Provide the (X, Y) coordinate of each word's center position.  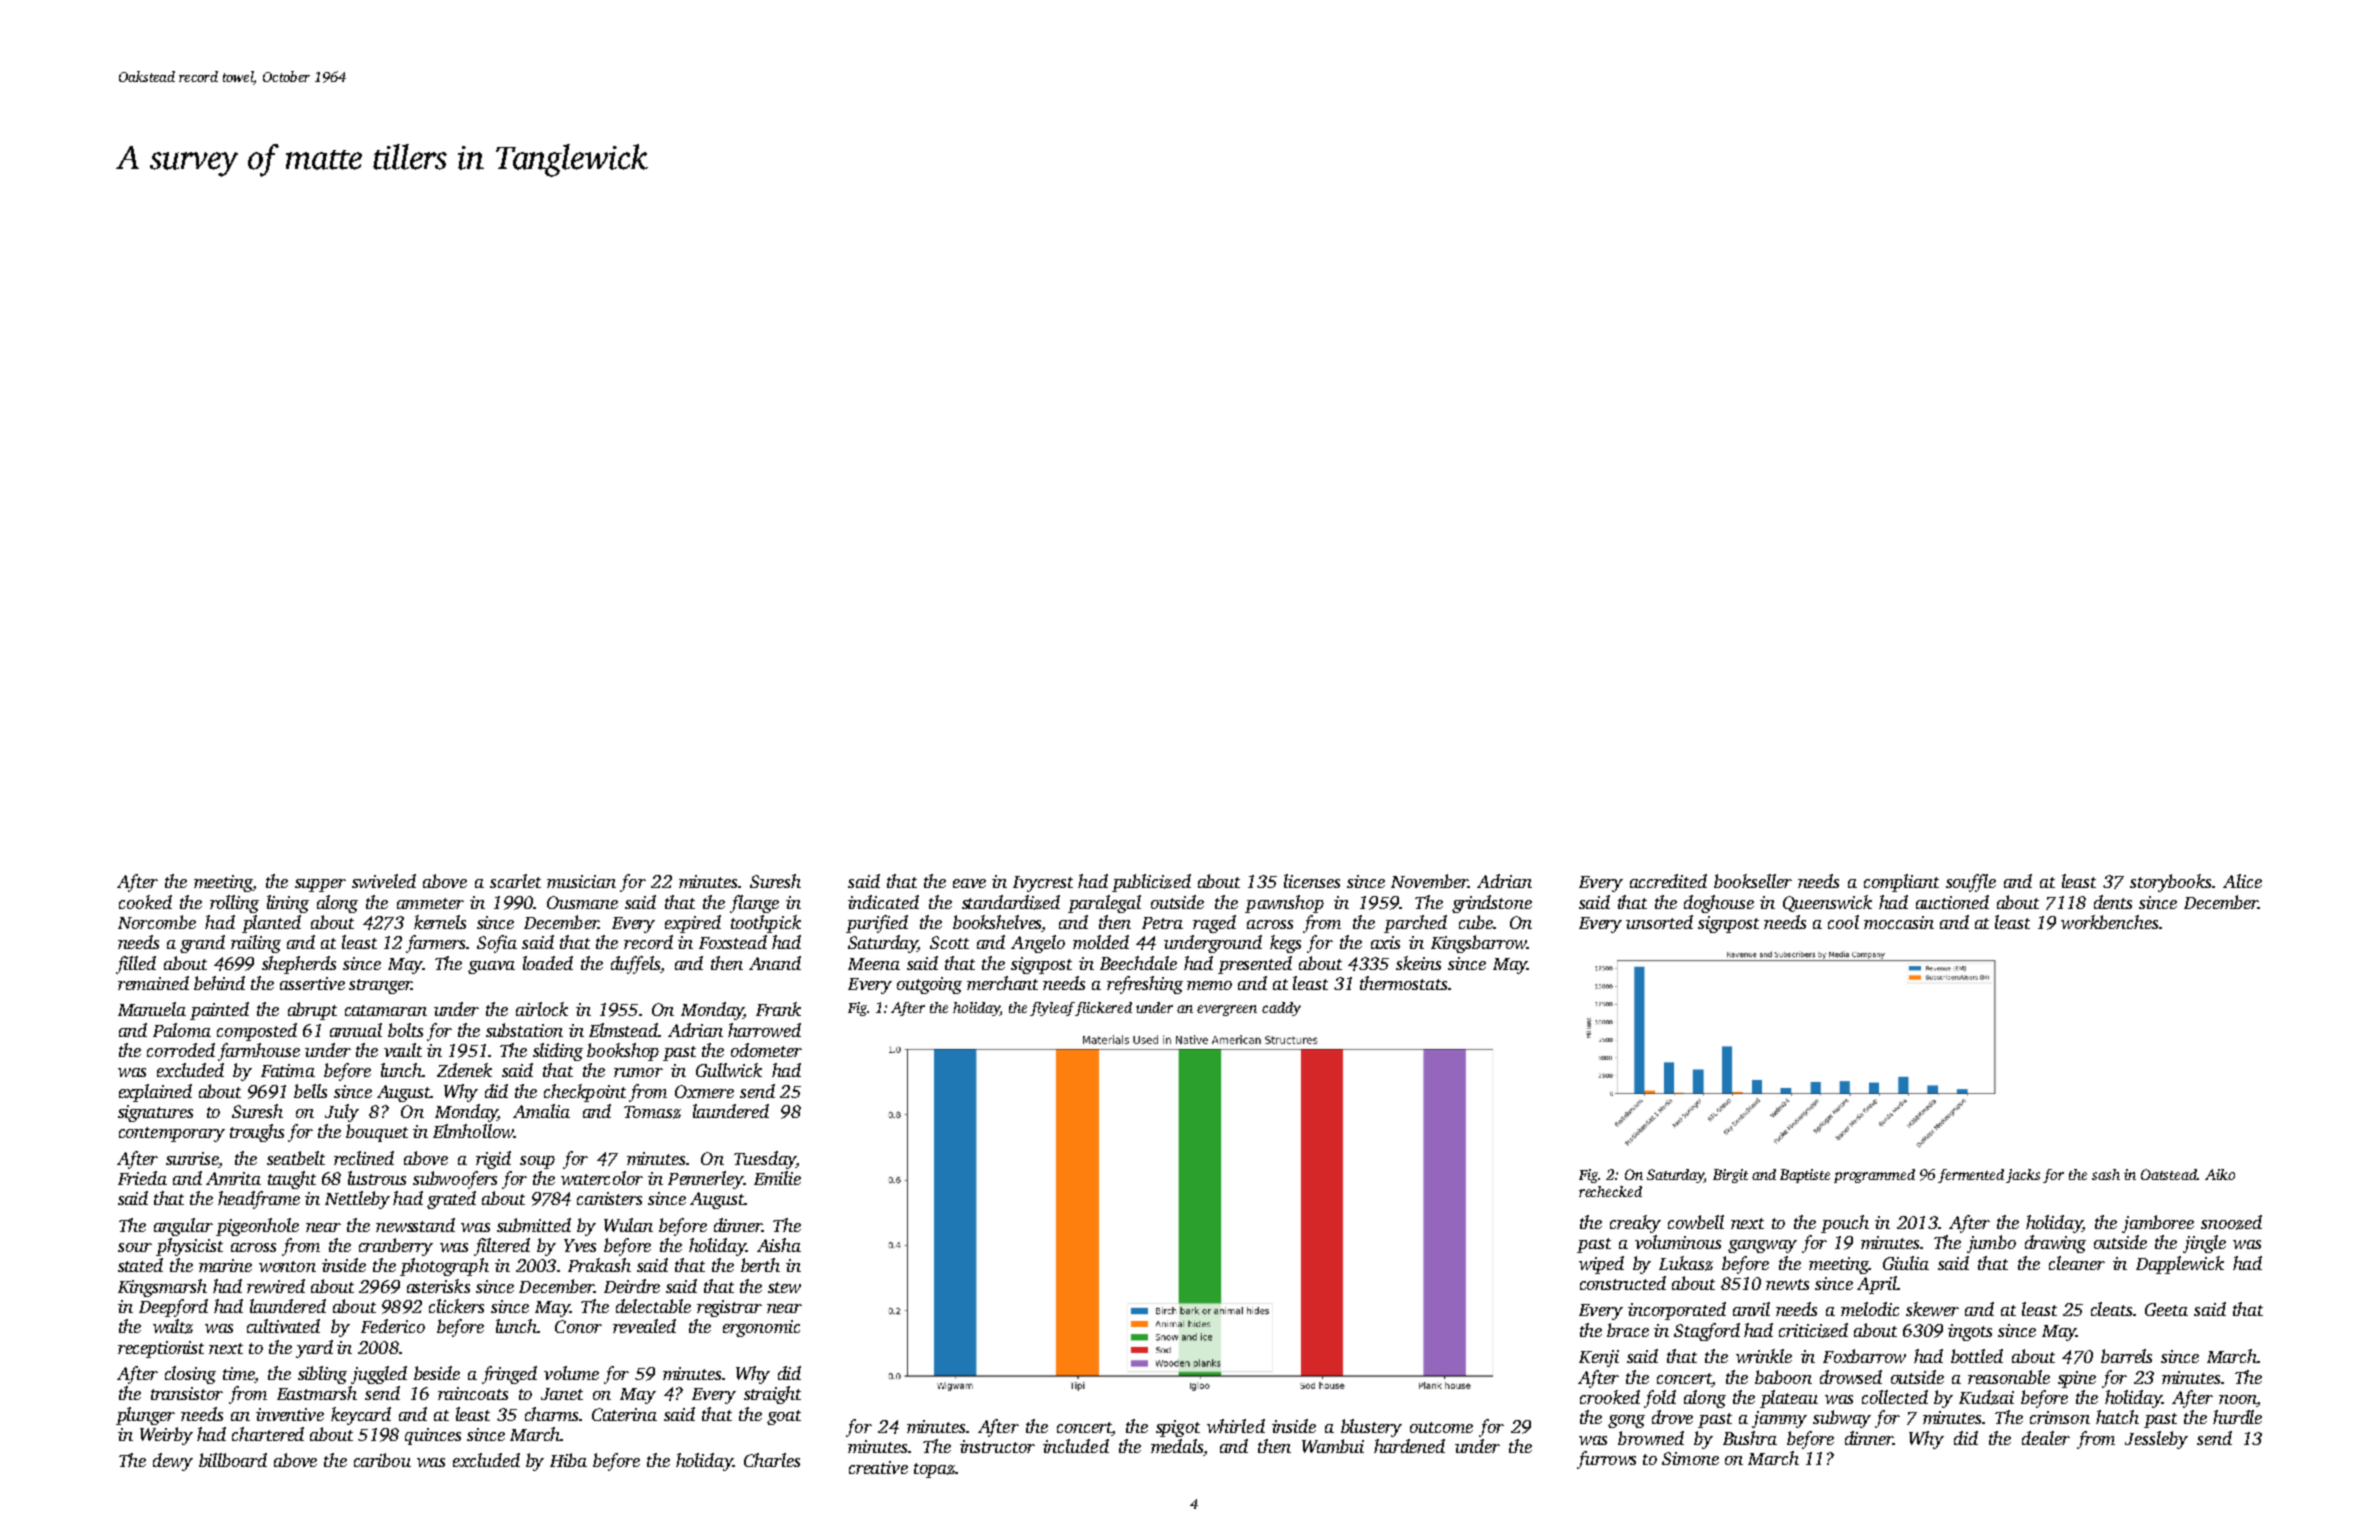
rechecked (1610, 1191)
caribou (382, 1460)
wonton (287, 1266)
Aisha (779, 1245)
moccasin (1899, 922)
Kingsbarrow (1479, 944)
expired (693, 924)
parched (1415, 924)
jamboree (2158, 1224)
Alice (2242, 881)
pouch (1845, 1224)
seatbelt (296, 1158)
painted (219, 1011)
